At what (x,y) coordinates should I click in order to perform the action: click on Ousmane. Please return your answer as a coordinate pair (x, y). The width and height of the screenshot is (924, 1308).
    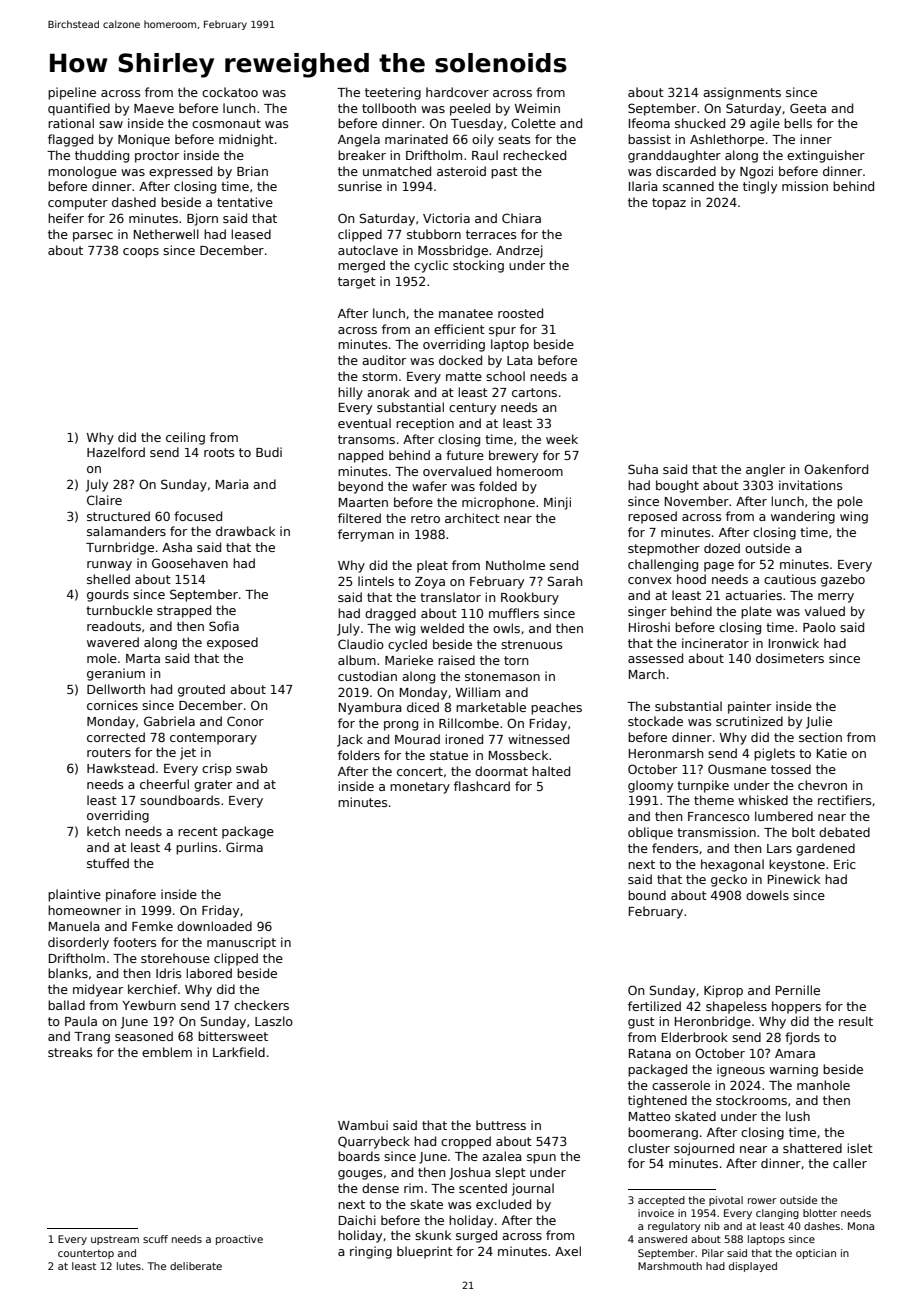
    Looking at the image, I should click on (737, 769).
